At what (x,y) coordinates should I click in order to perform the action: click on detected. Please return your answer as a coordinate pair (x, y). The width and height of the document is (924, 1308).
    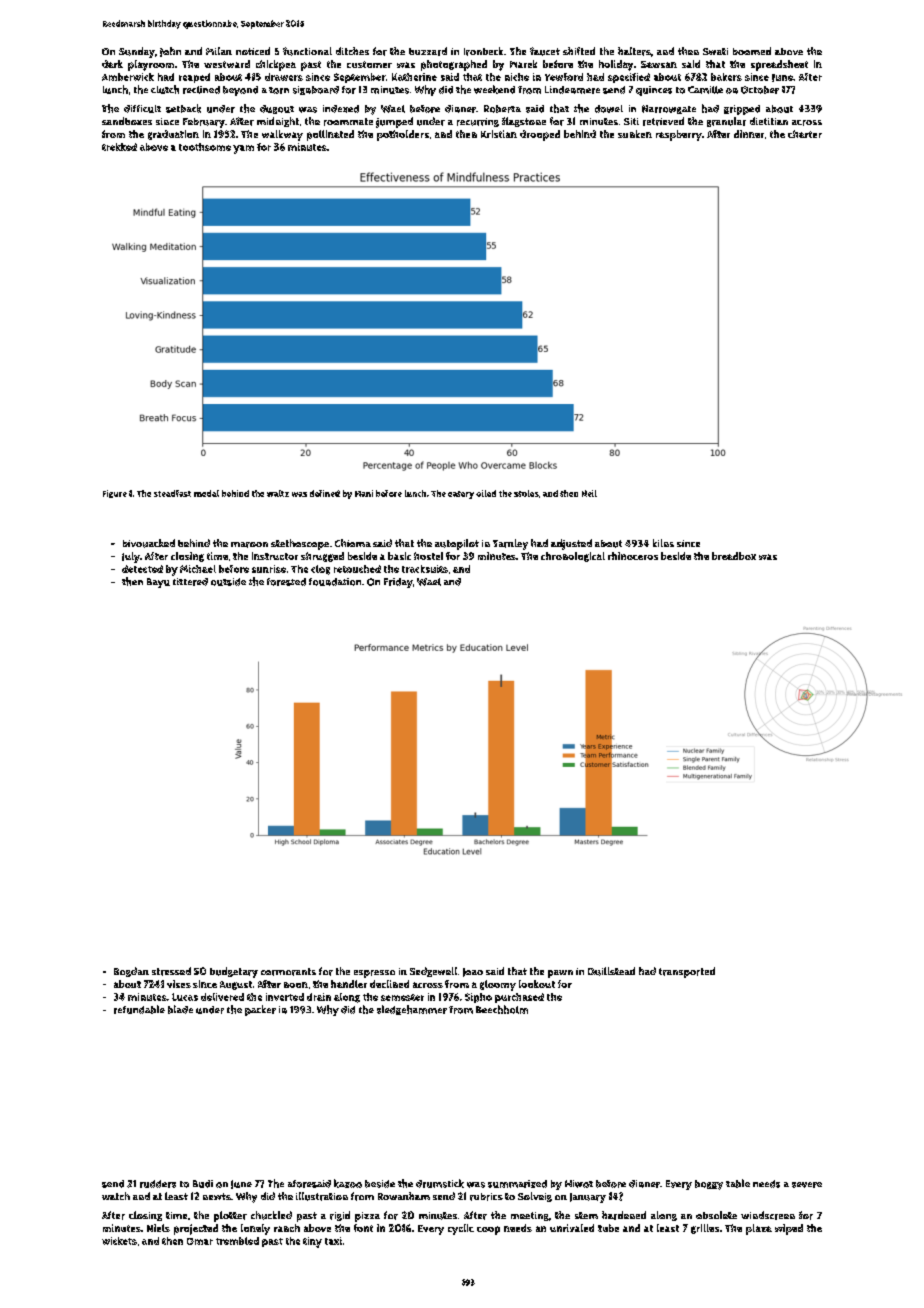
    Looking at the image, I should click on (142, 569).
